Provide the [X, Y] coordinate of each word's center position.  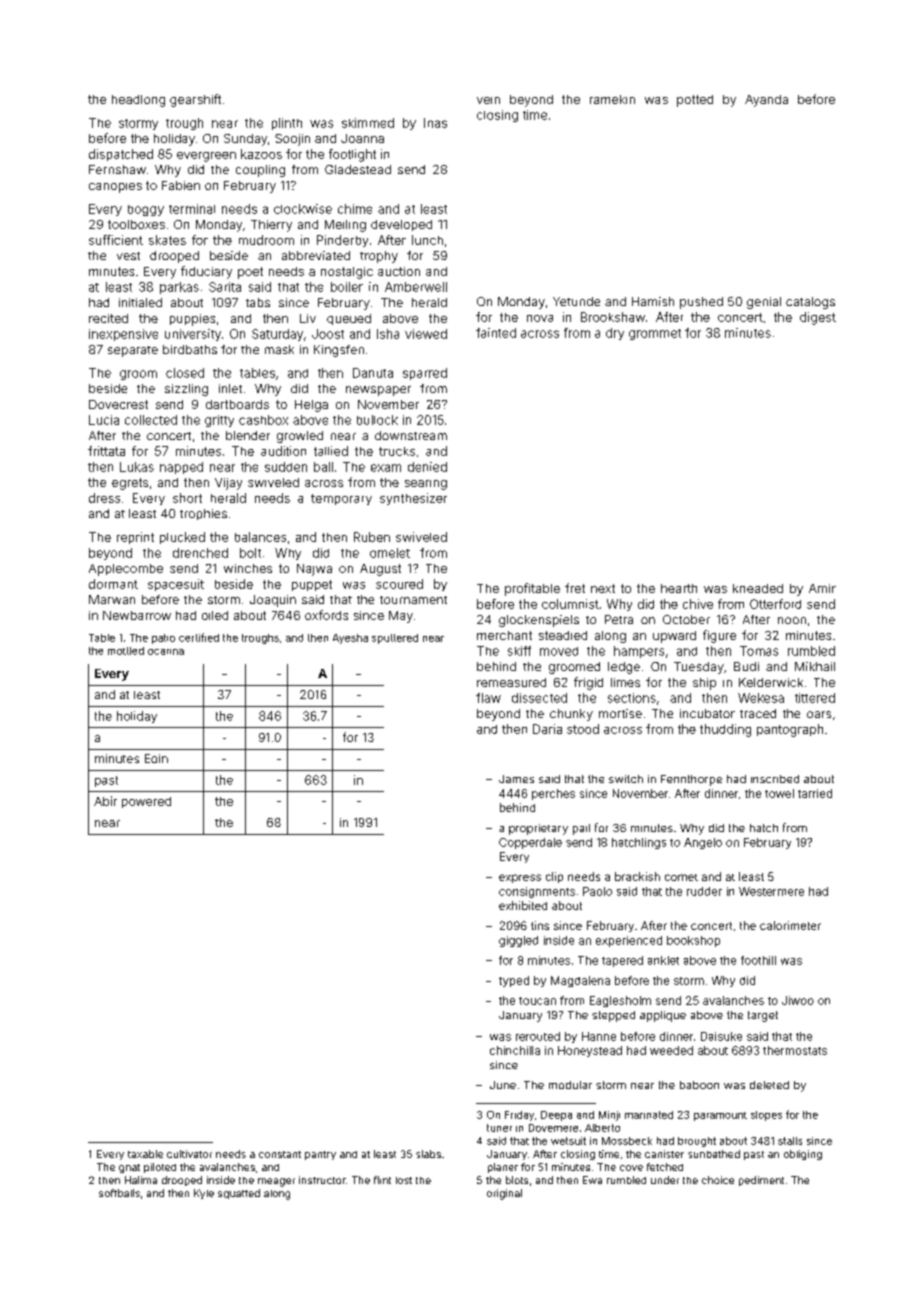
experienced [629, 941]
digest [818, 318]
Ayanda [766, 101]
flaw [488, 698]
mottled [126, 651]
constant [280, 1154]
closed [185, 373]
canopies [115, 188]
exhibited [523, 905]
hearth [679, 588]
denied [427, 467]
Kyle [204, 1194]
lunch [427, 240]
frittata [106, 451]
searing [426, 485]
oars [819, 714]
